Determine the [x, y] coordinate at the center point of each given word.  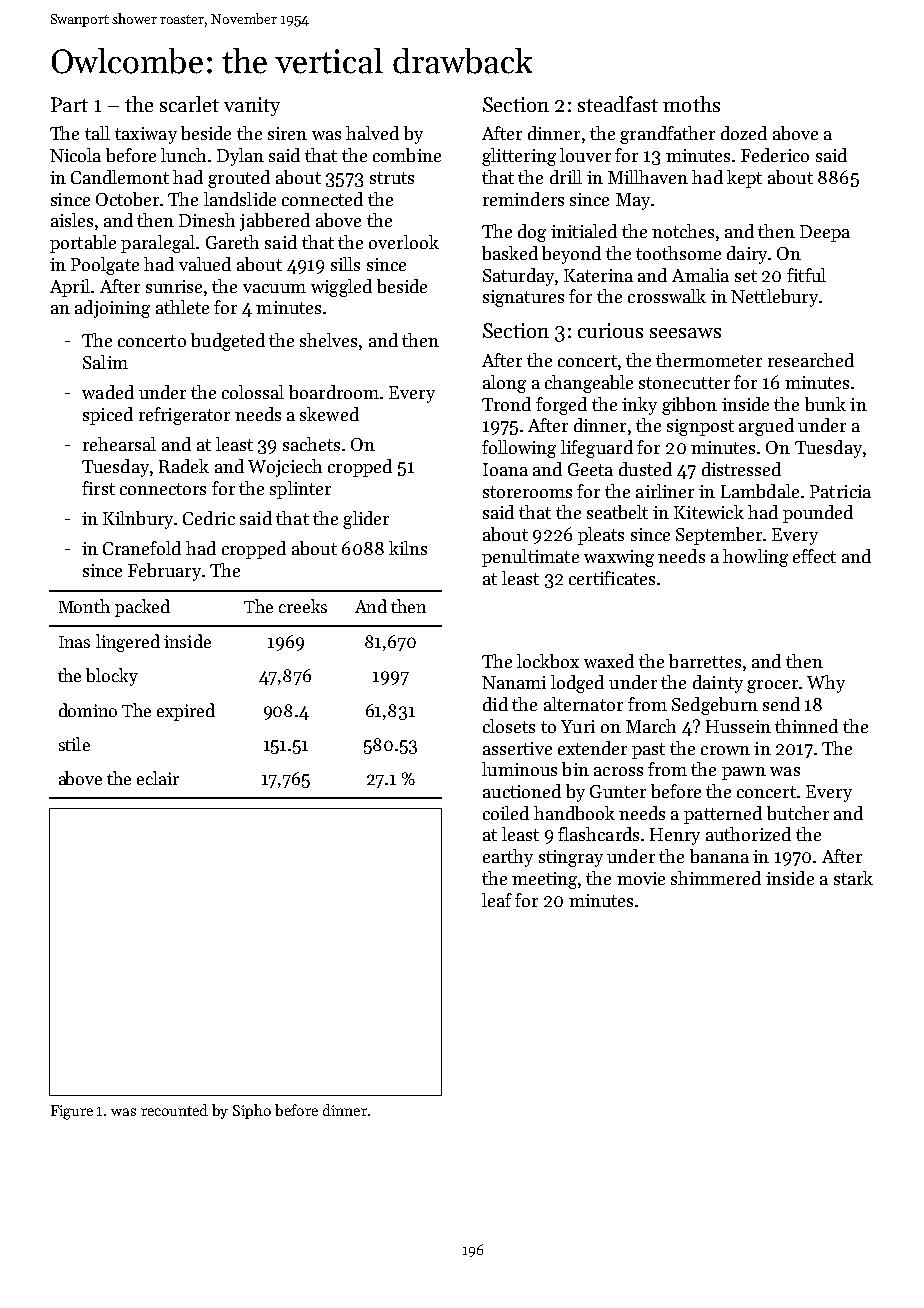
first [98, 488]
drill [566, 177]
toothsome [678, 253]
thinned [806, 726]
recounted [174, 1110]
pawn [744, 773]
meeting [544, 880]
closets [509, 726]
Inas [74, 642]
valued [205, 264]
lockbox [548, 661]
